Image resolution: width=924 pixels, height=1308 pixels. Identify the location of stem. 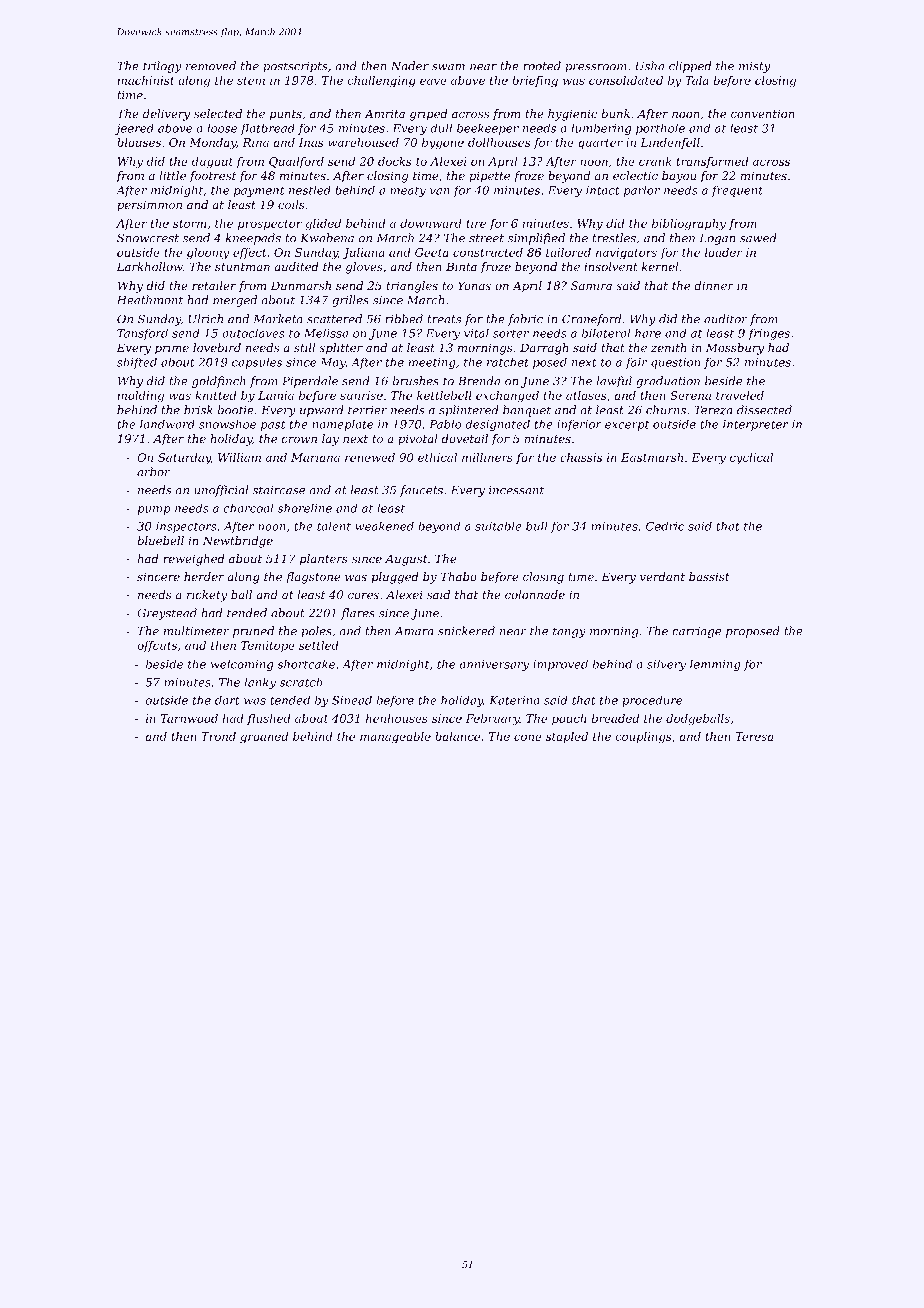
(251, 81).
